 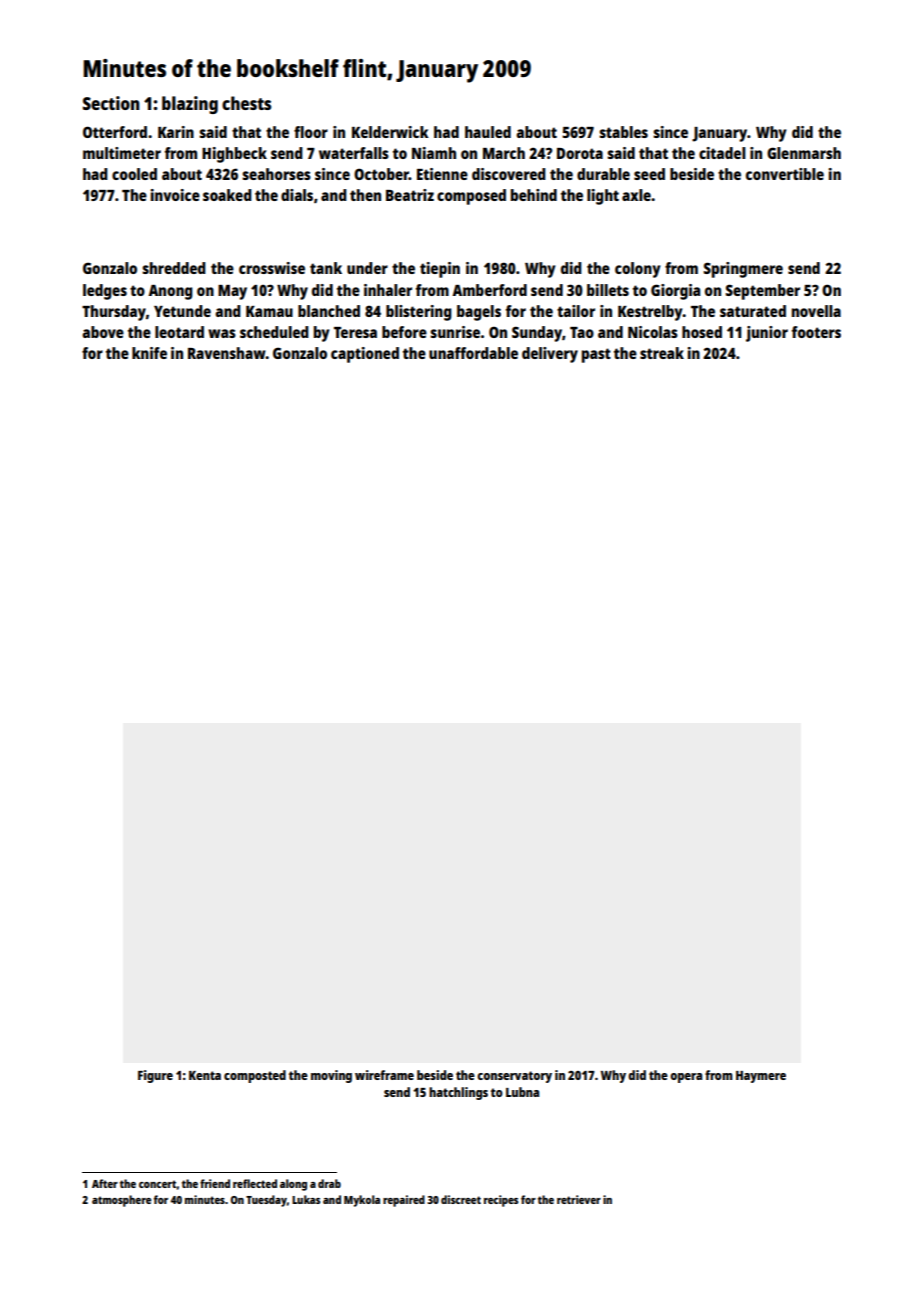 What do you see at coordinates (157, 1184) in the screenshot?
I see `concert` at bounding box center [157, 1184].
